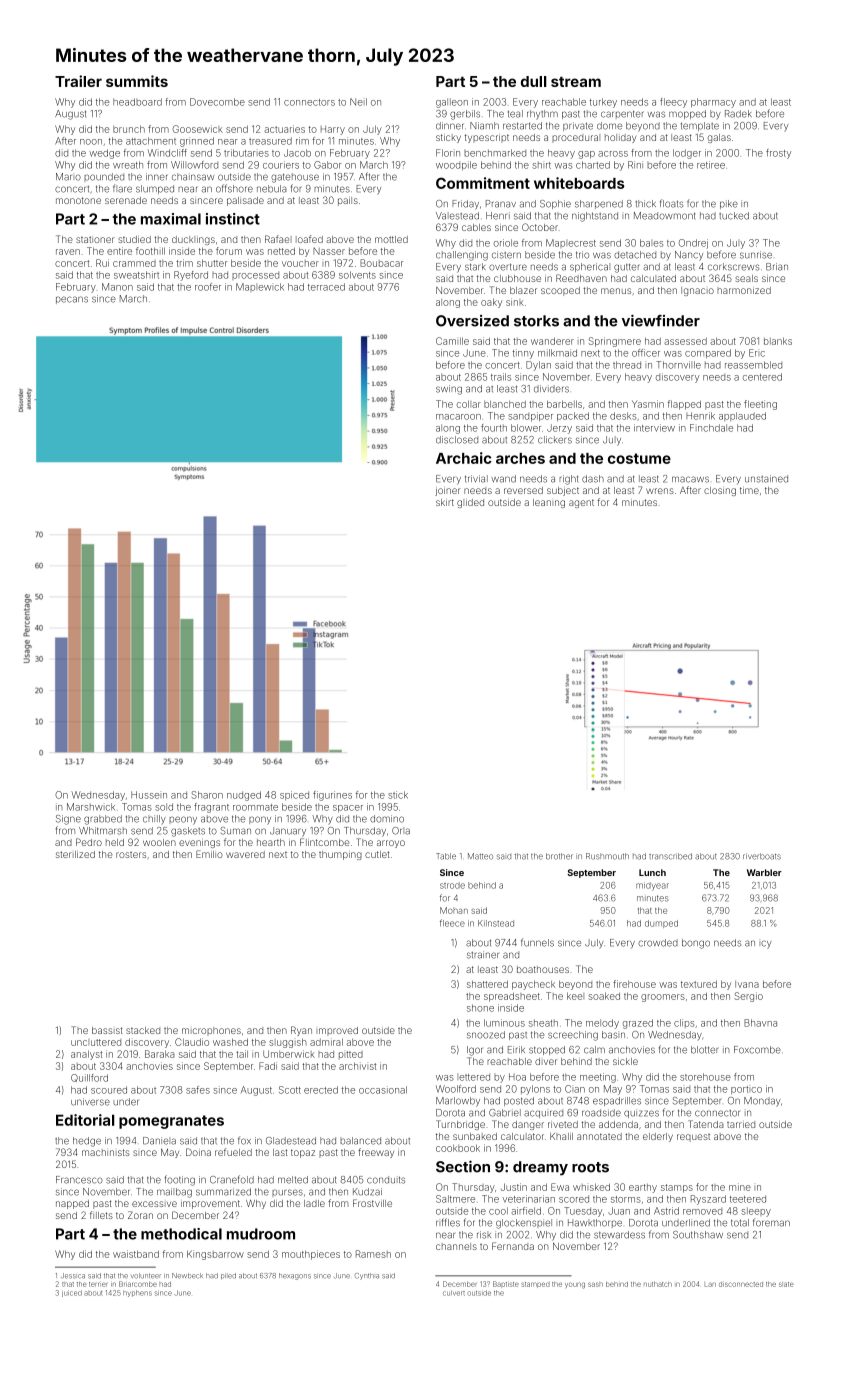  Describe the element at coordinates (245, 854) in the screenshot. I see `wavered` at that location.
